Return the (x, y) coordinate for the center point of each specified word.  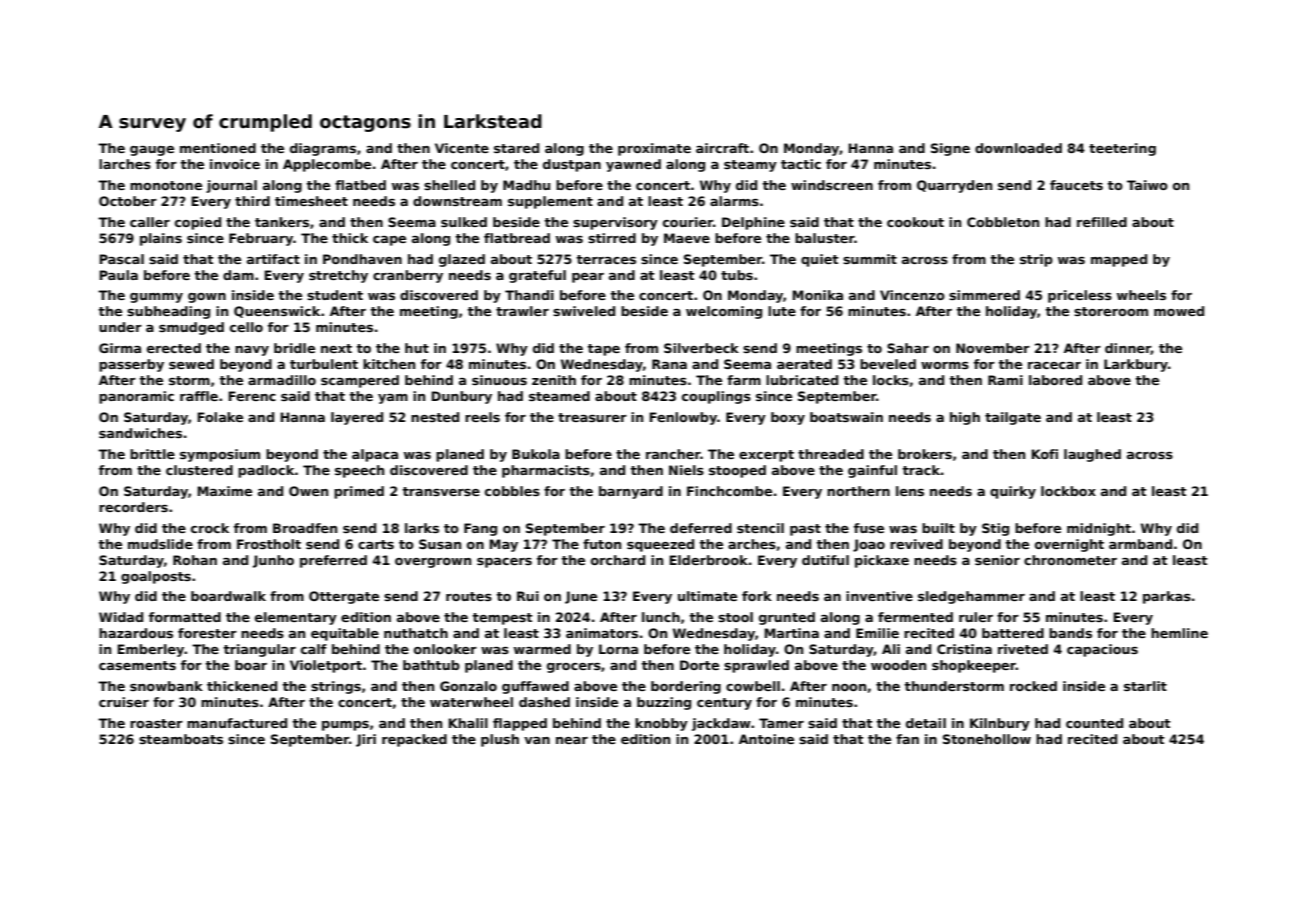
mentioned (218, 148)
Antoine (766, 739)
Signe (950, 149)
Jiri (366, 740)
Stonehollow (987, 739)
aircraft (722, 148)
